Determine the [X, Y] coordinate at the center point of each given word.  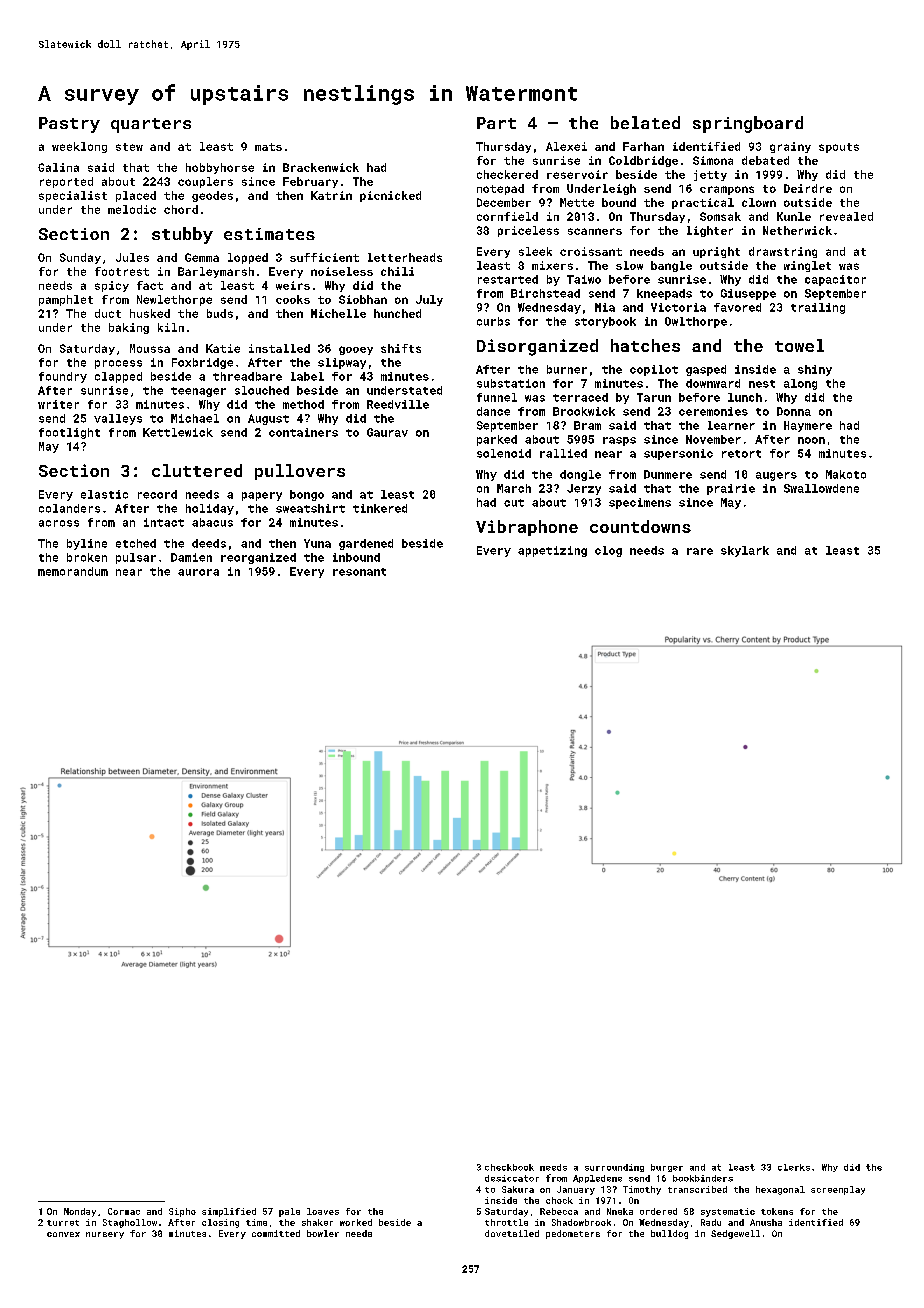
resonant [359, 572]
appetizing [552, 551]
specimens [640, 503]
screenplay [838, 1190]
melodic [132, 209]
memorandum [73, 571]
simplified [229, 1212]
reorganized [258, 558]
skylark [745, 551]
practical [703, 203]
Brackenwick [321, 167]
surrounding [614, 1168]
